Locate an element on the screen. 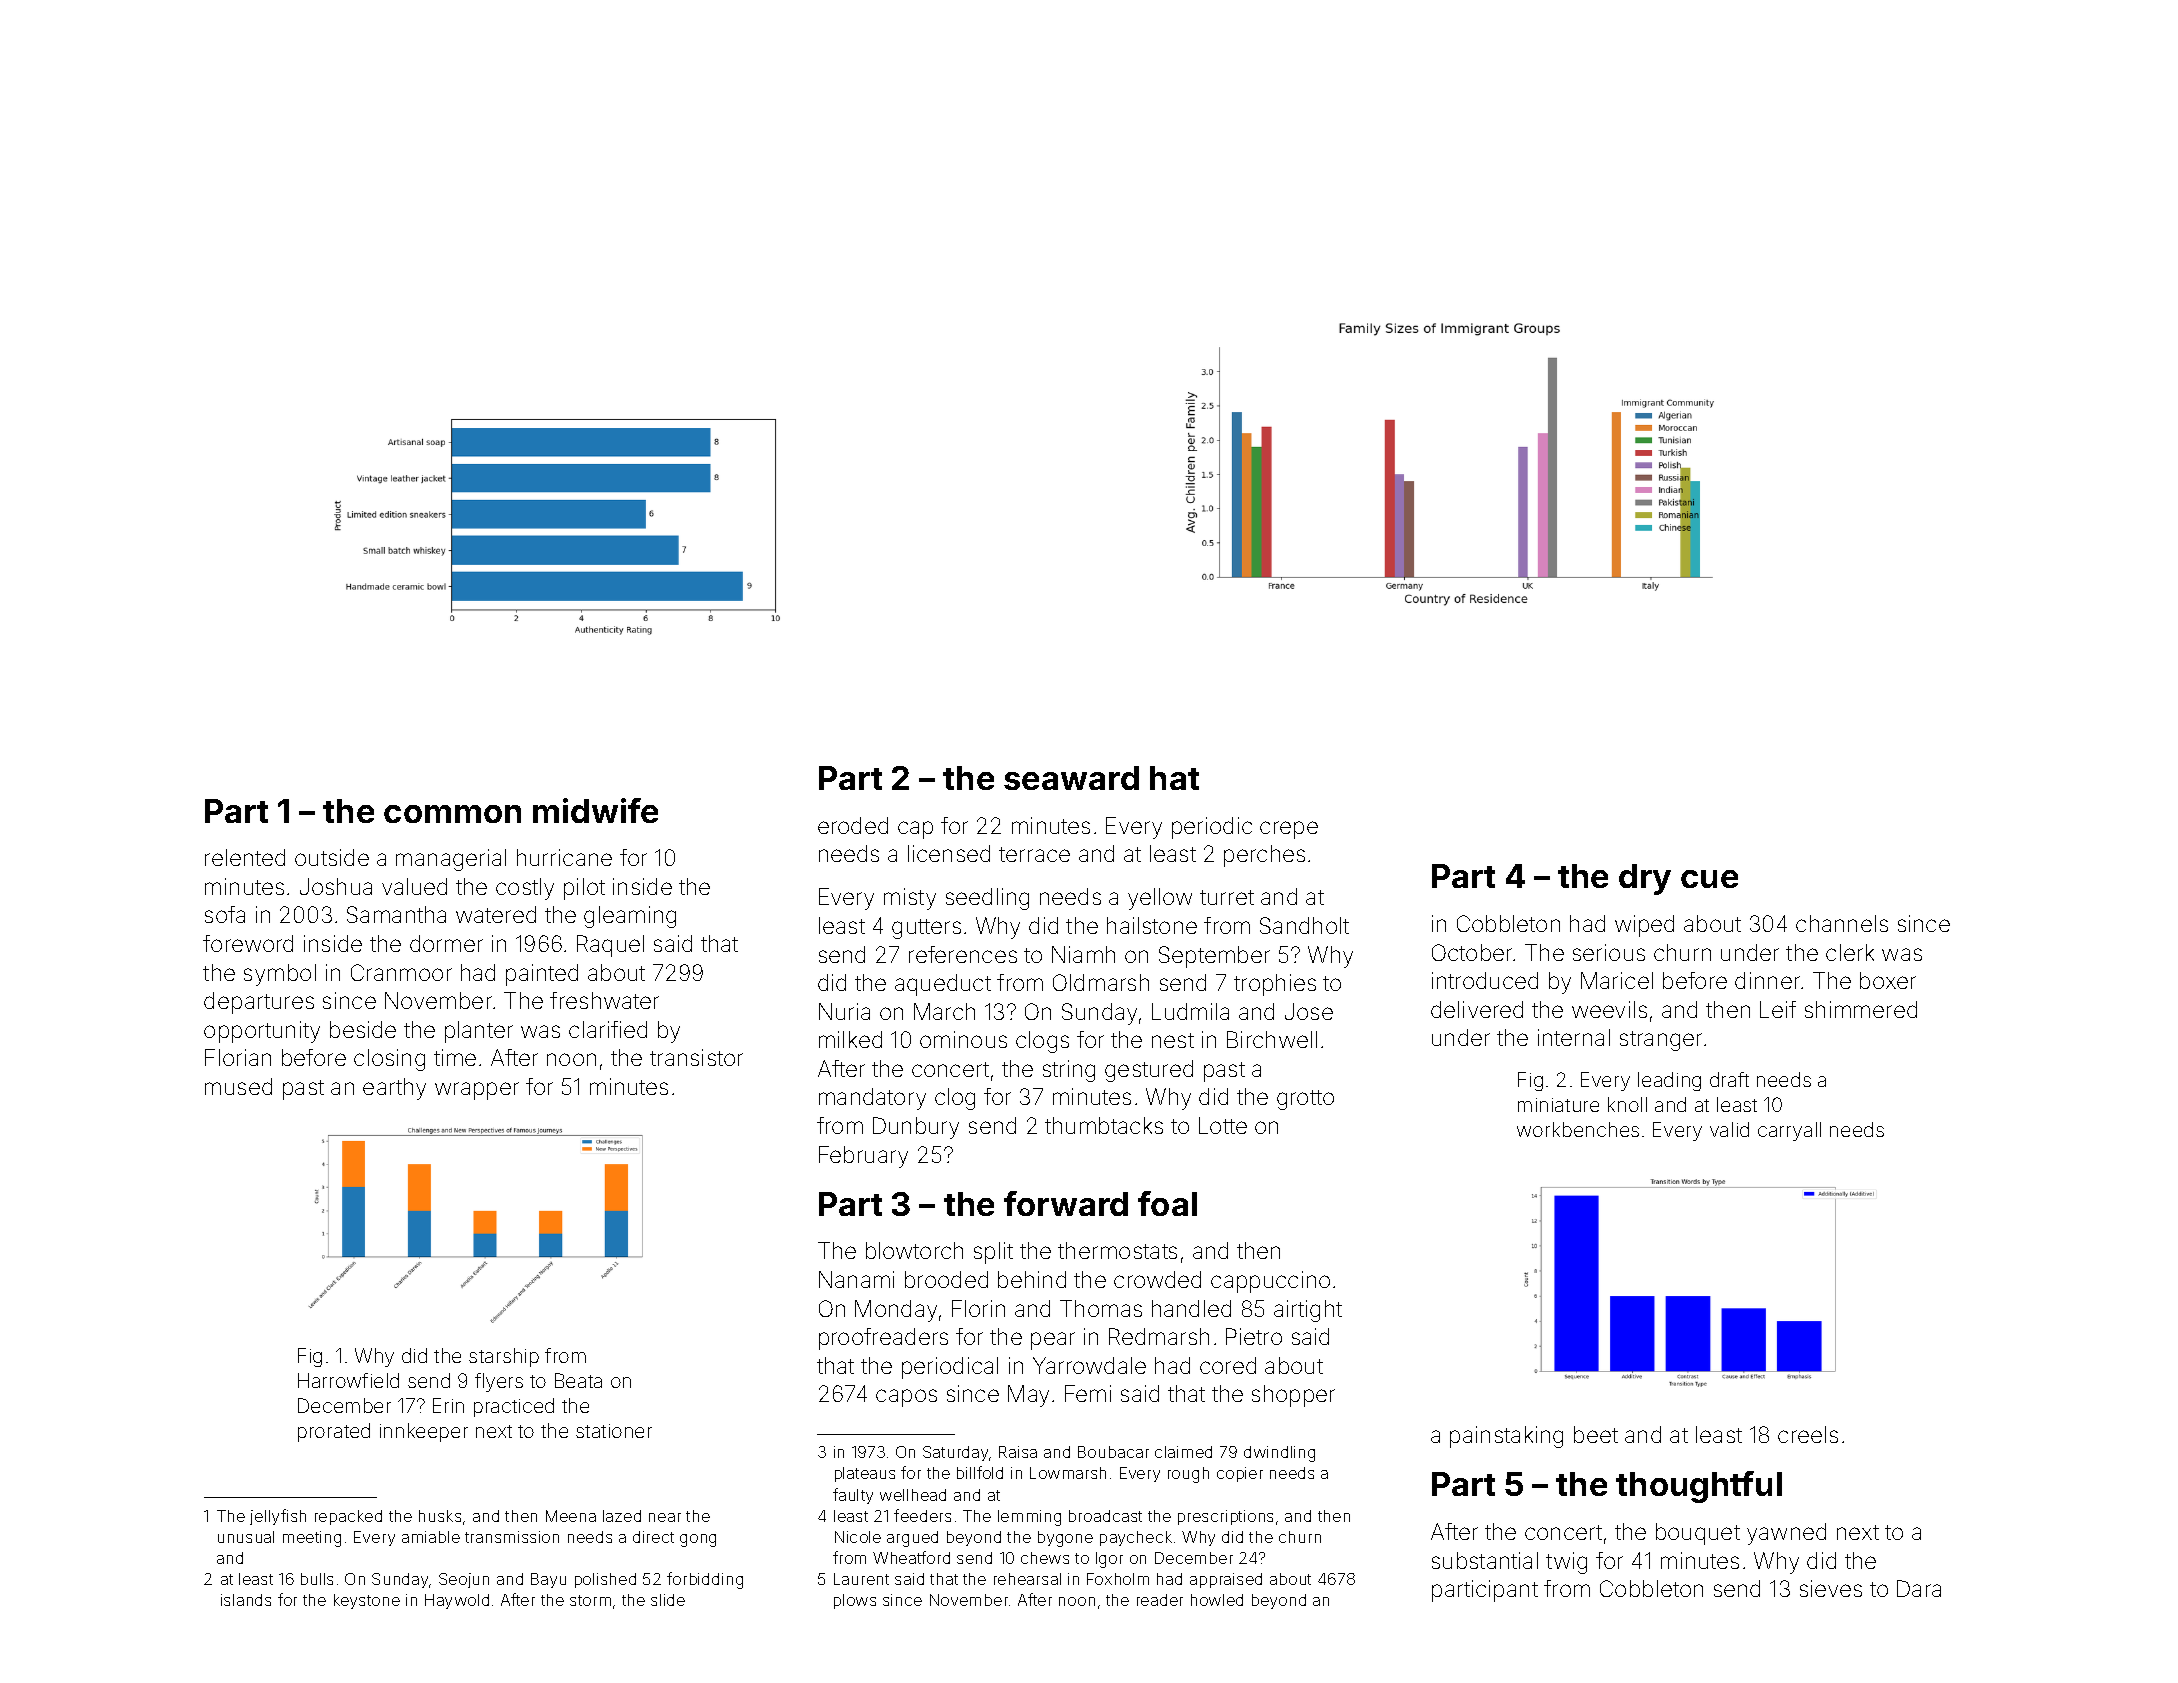  claimed is located at coordinates (1183, 1452).
